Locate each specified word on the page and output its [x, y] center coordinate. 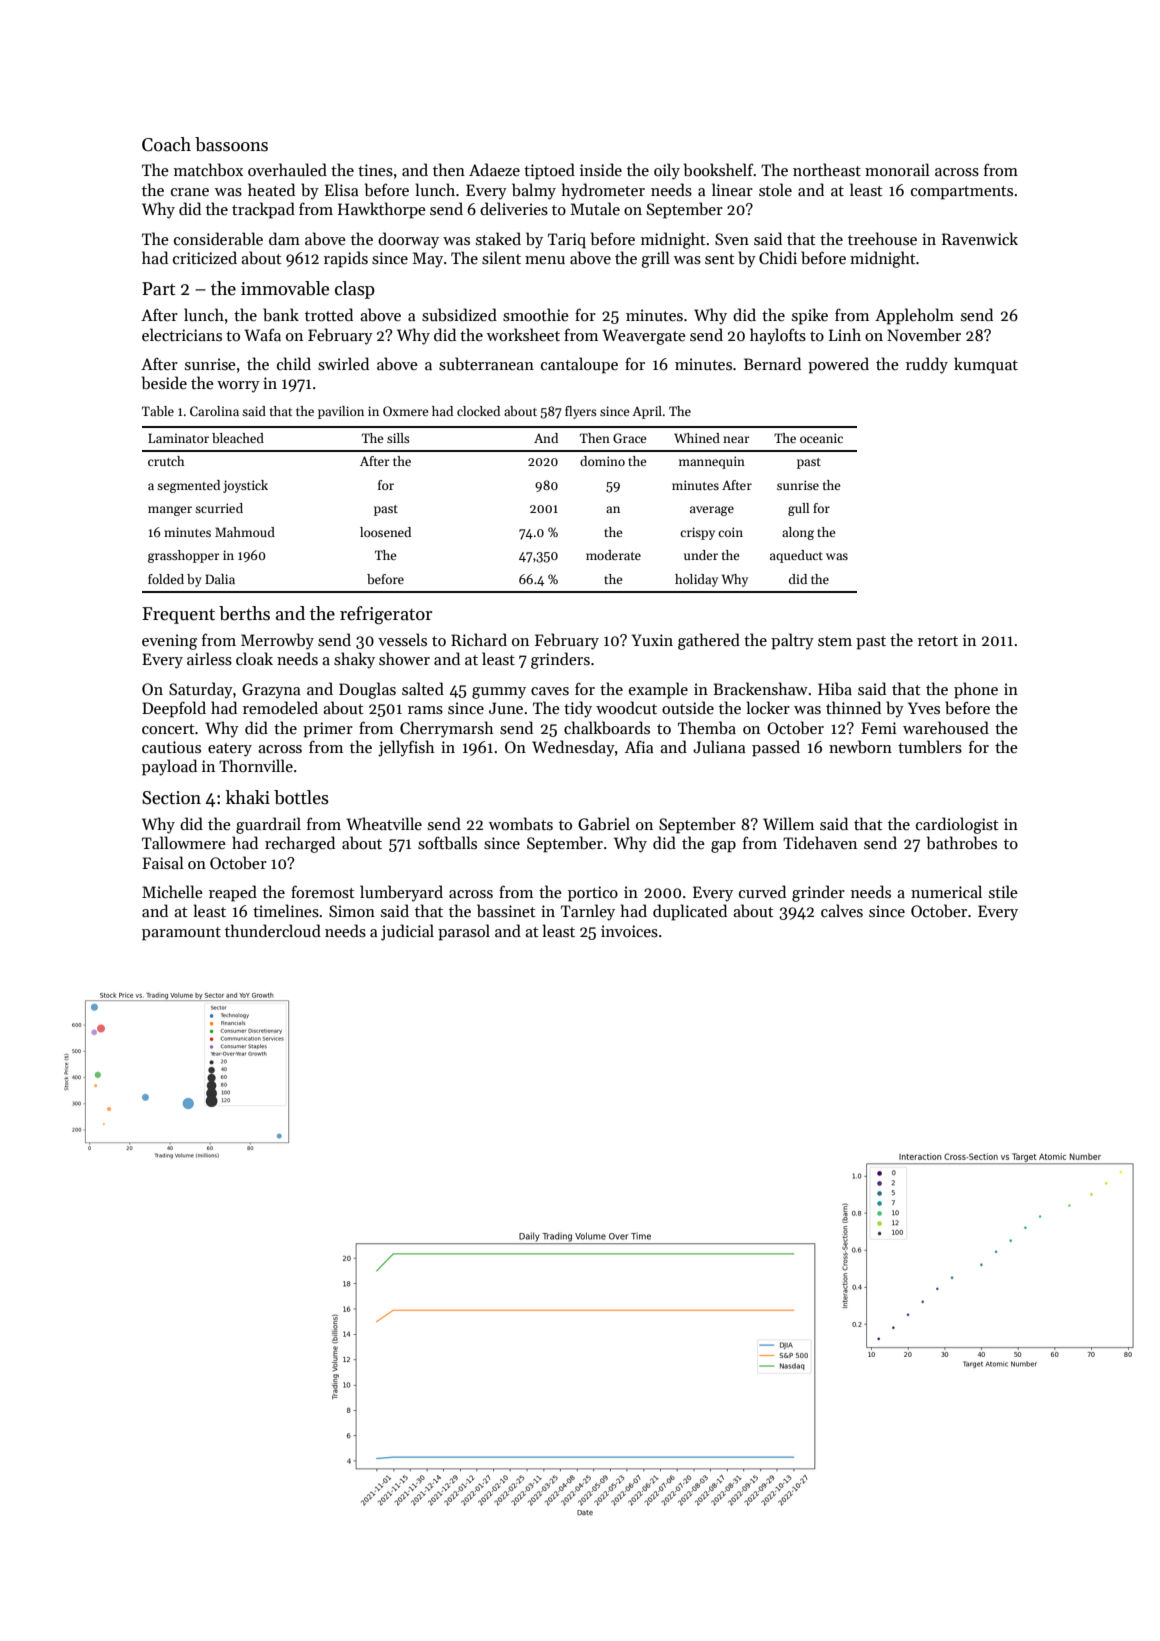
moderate [613, 555]
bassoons [231, 144]
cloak [254, 658]
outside [688, 707]
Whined [697, 438]
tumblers [930, 747]
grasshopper [184, 556]
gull [798, 509]
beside [164, 383]
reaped [233, 893]
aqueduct [796, 556]
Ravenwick [980, 238]
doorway [408, 240]
